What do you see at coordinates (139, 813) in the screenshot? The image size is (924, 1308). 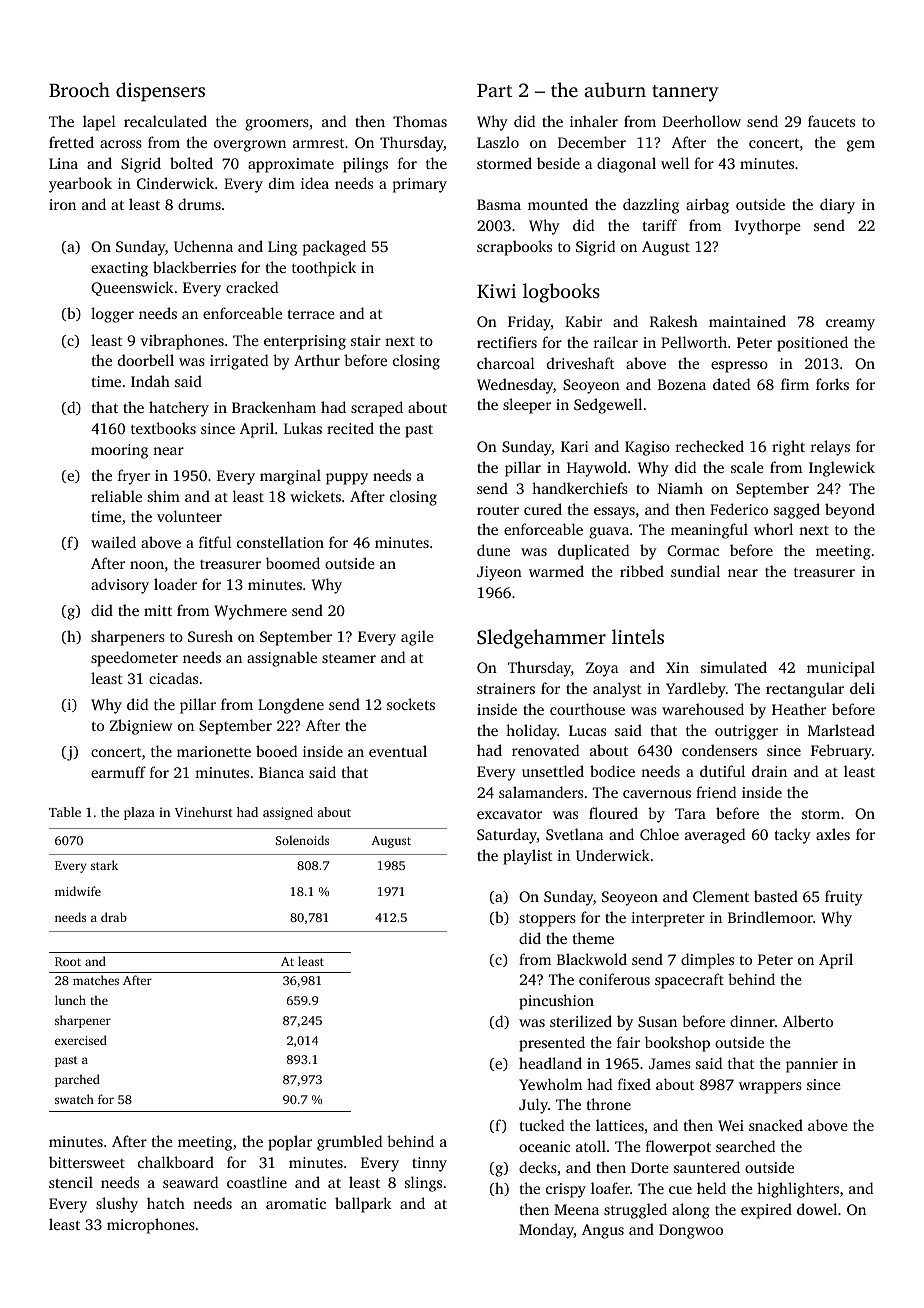 I see `plaza` at bounding box center [139, 813].
